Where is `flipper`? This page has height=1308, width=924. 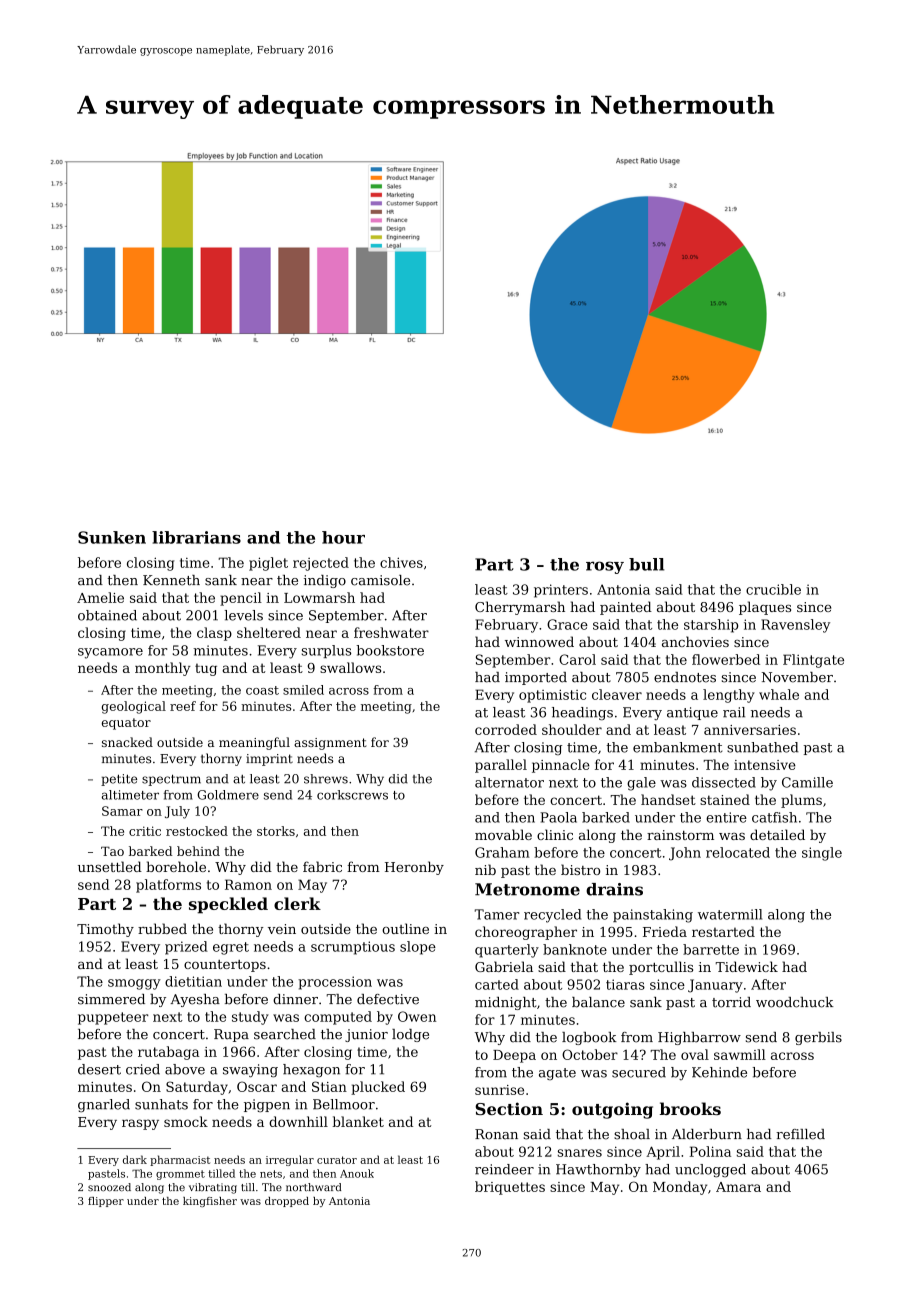
flipper is located at coordinates (106, 1202).
